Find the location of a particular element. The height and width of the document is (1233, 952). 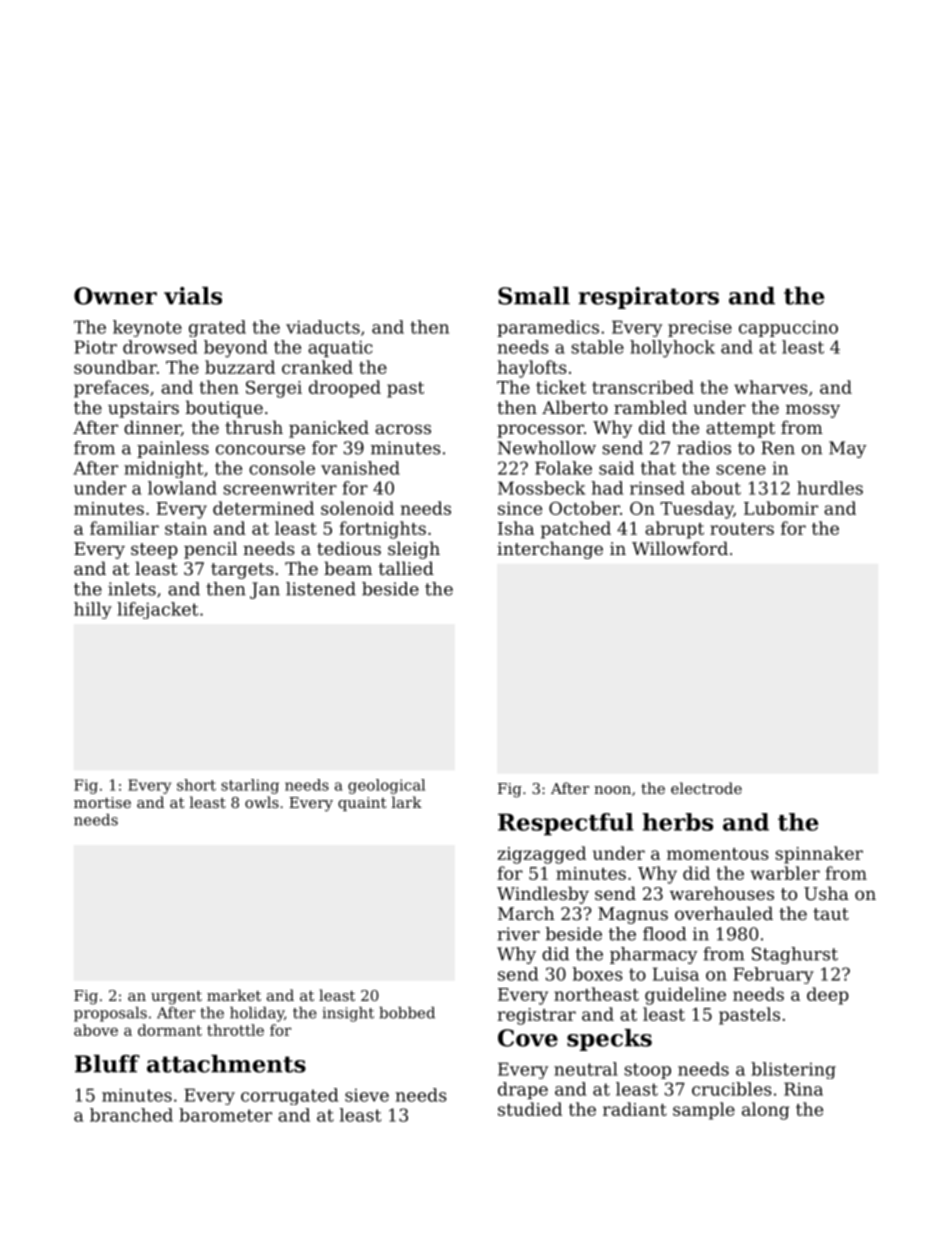

familiar is located at coordinates (124, 528).
